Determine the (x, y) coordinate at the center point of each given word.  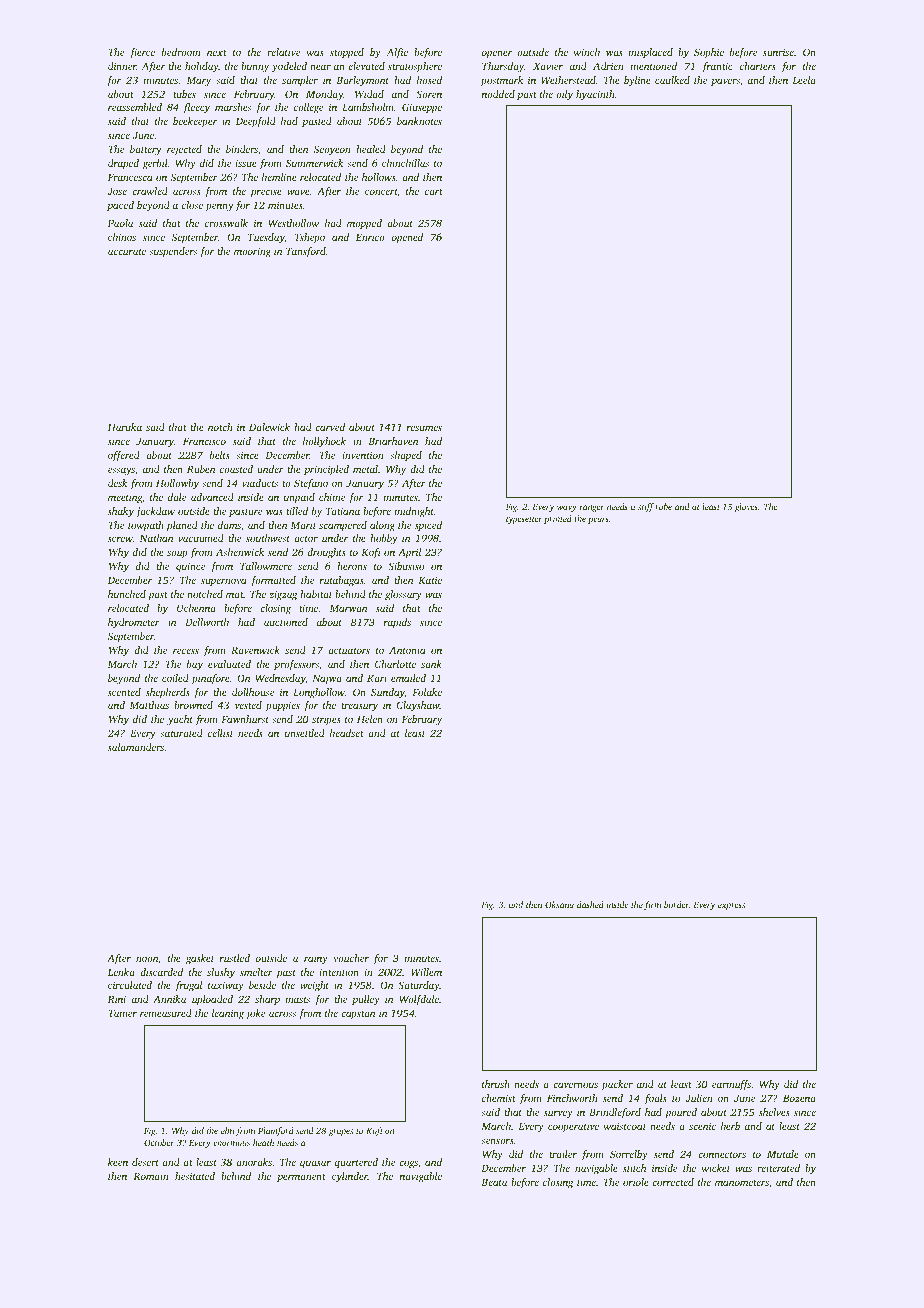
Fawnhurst (245, 719)
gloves (746, 507)
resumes (424, 428)
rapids (397, 623)
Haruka (125, 427)
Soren (429, 94)
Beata (494, 1182)
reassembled (135, 107)
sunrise (778, 52)
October (159, 1142)
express (731, 906)
